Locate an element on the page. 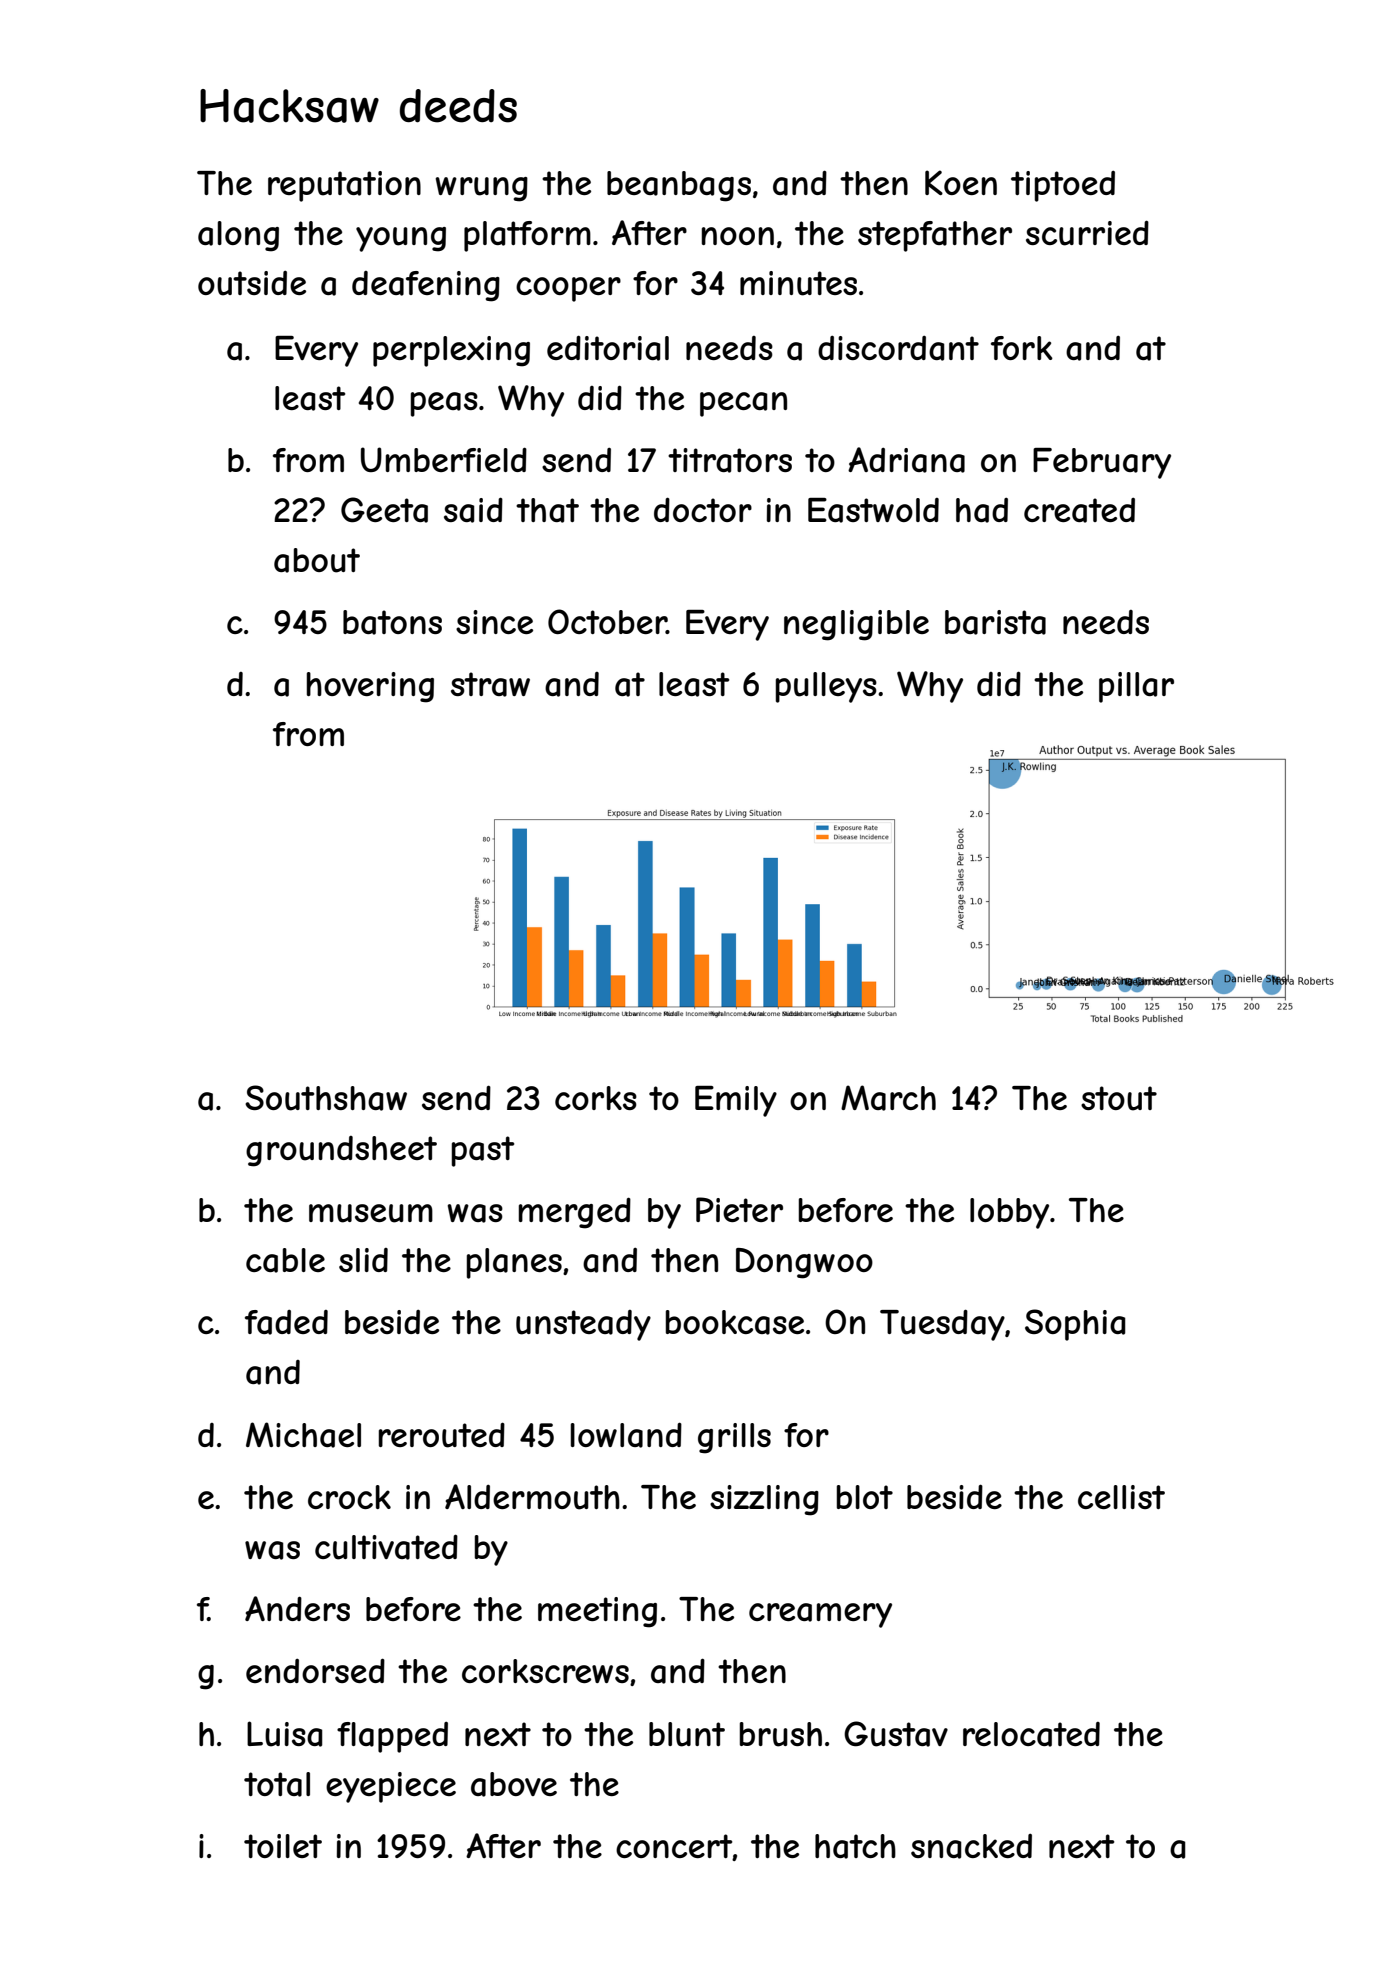 The height and width of the image is (1969, 1386). pulleys is located at coordinates (826, 687).
